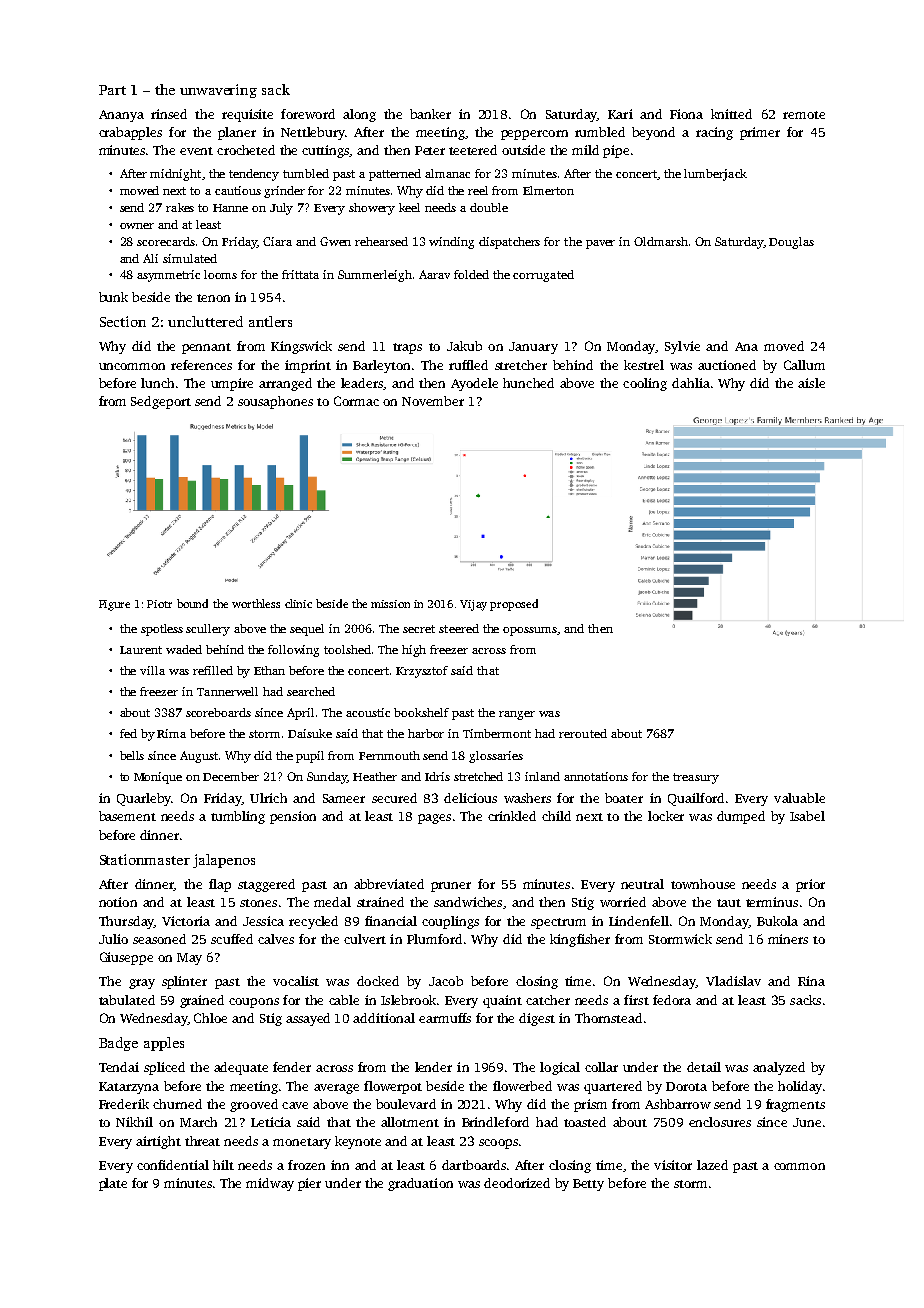  Describe the element at coordinates (390, 604) in the screenshot. I see `mission` at that location.
